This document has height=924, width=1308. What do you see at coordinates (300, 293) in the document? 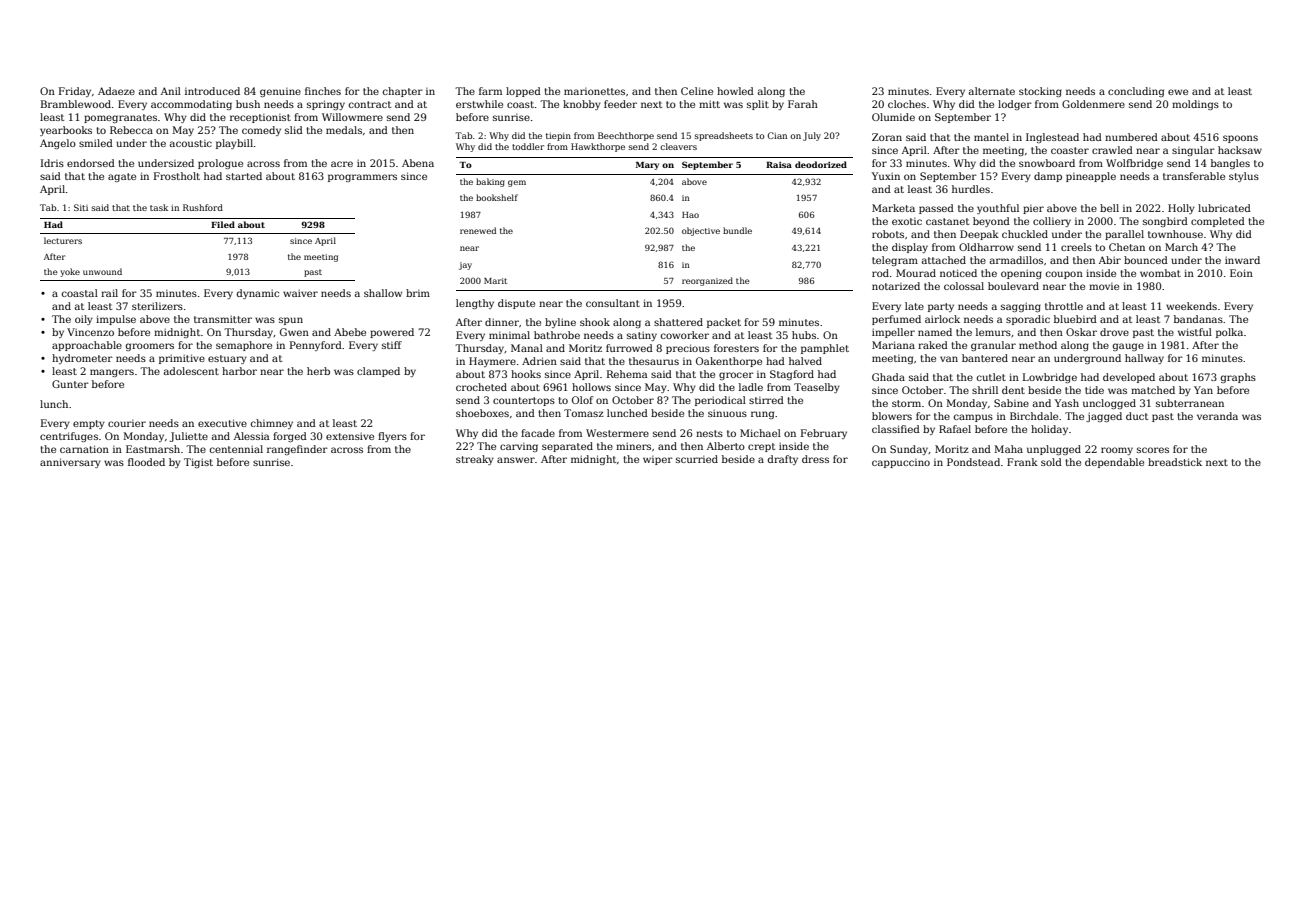
I see `waiver` at bounding box center [300, 293].
